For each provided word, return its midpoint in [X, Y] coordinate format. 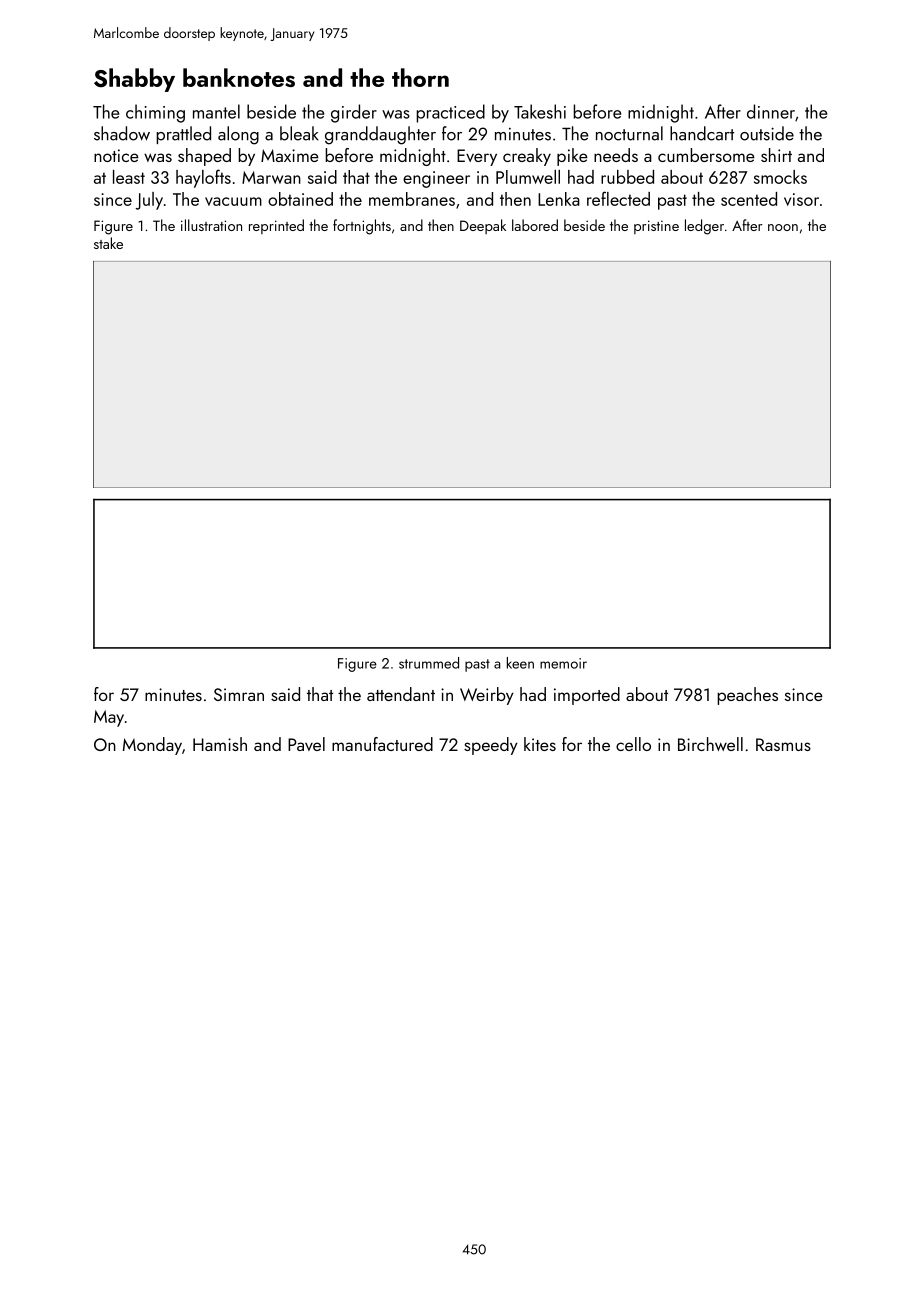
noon [783, 227]
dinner [771, 111]
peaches [747, 696]
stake [108, 243]
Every [477, 157]
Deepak [483, 226]
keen [520, 663]
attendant [401, 694]
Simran [239, 694]
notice [116, 155]
